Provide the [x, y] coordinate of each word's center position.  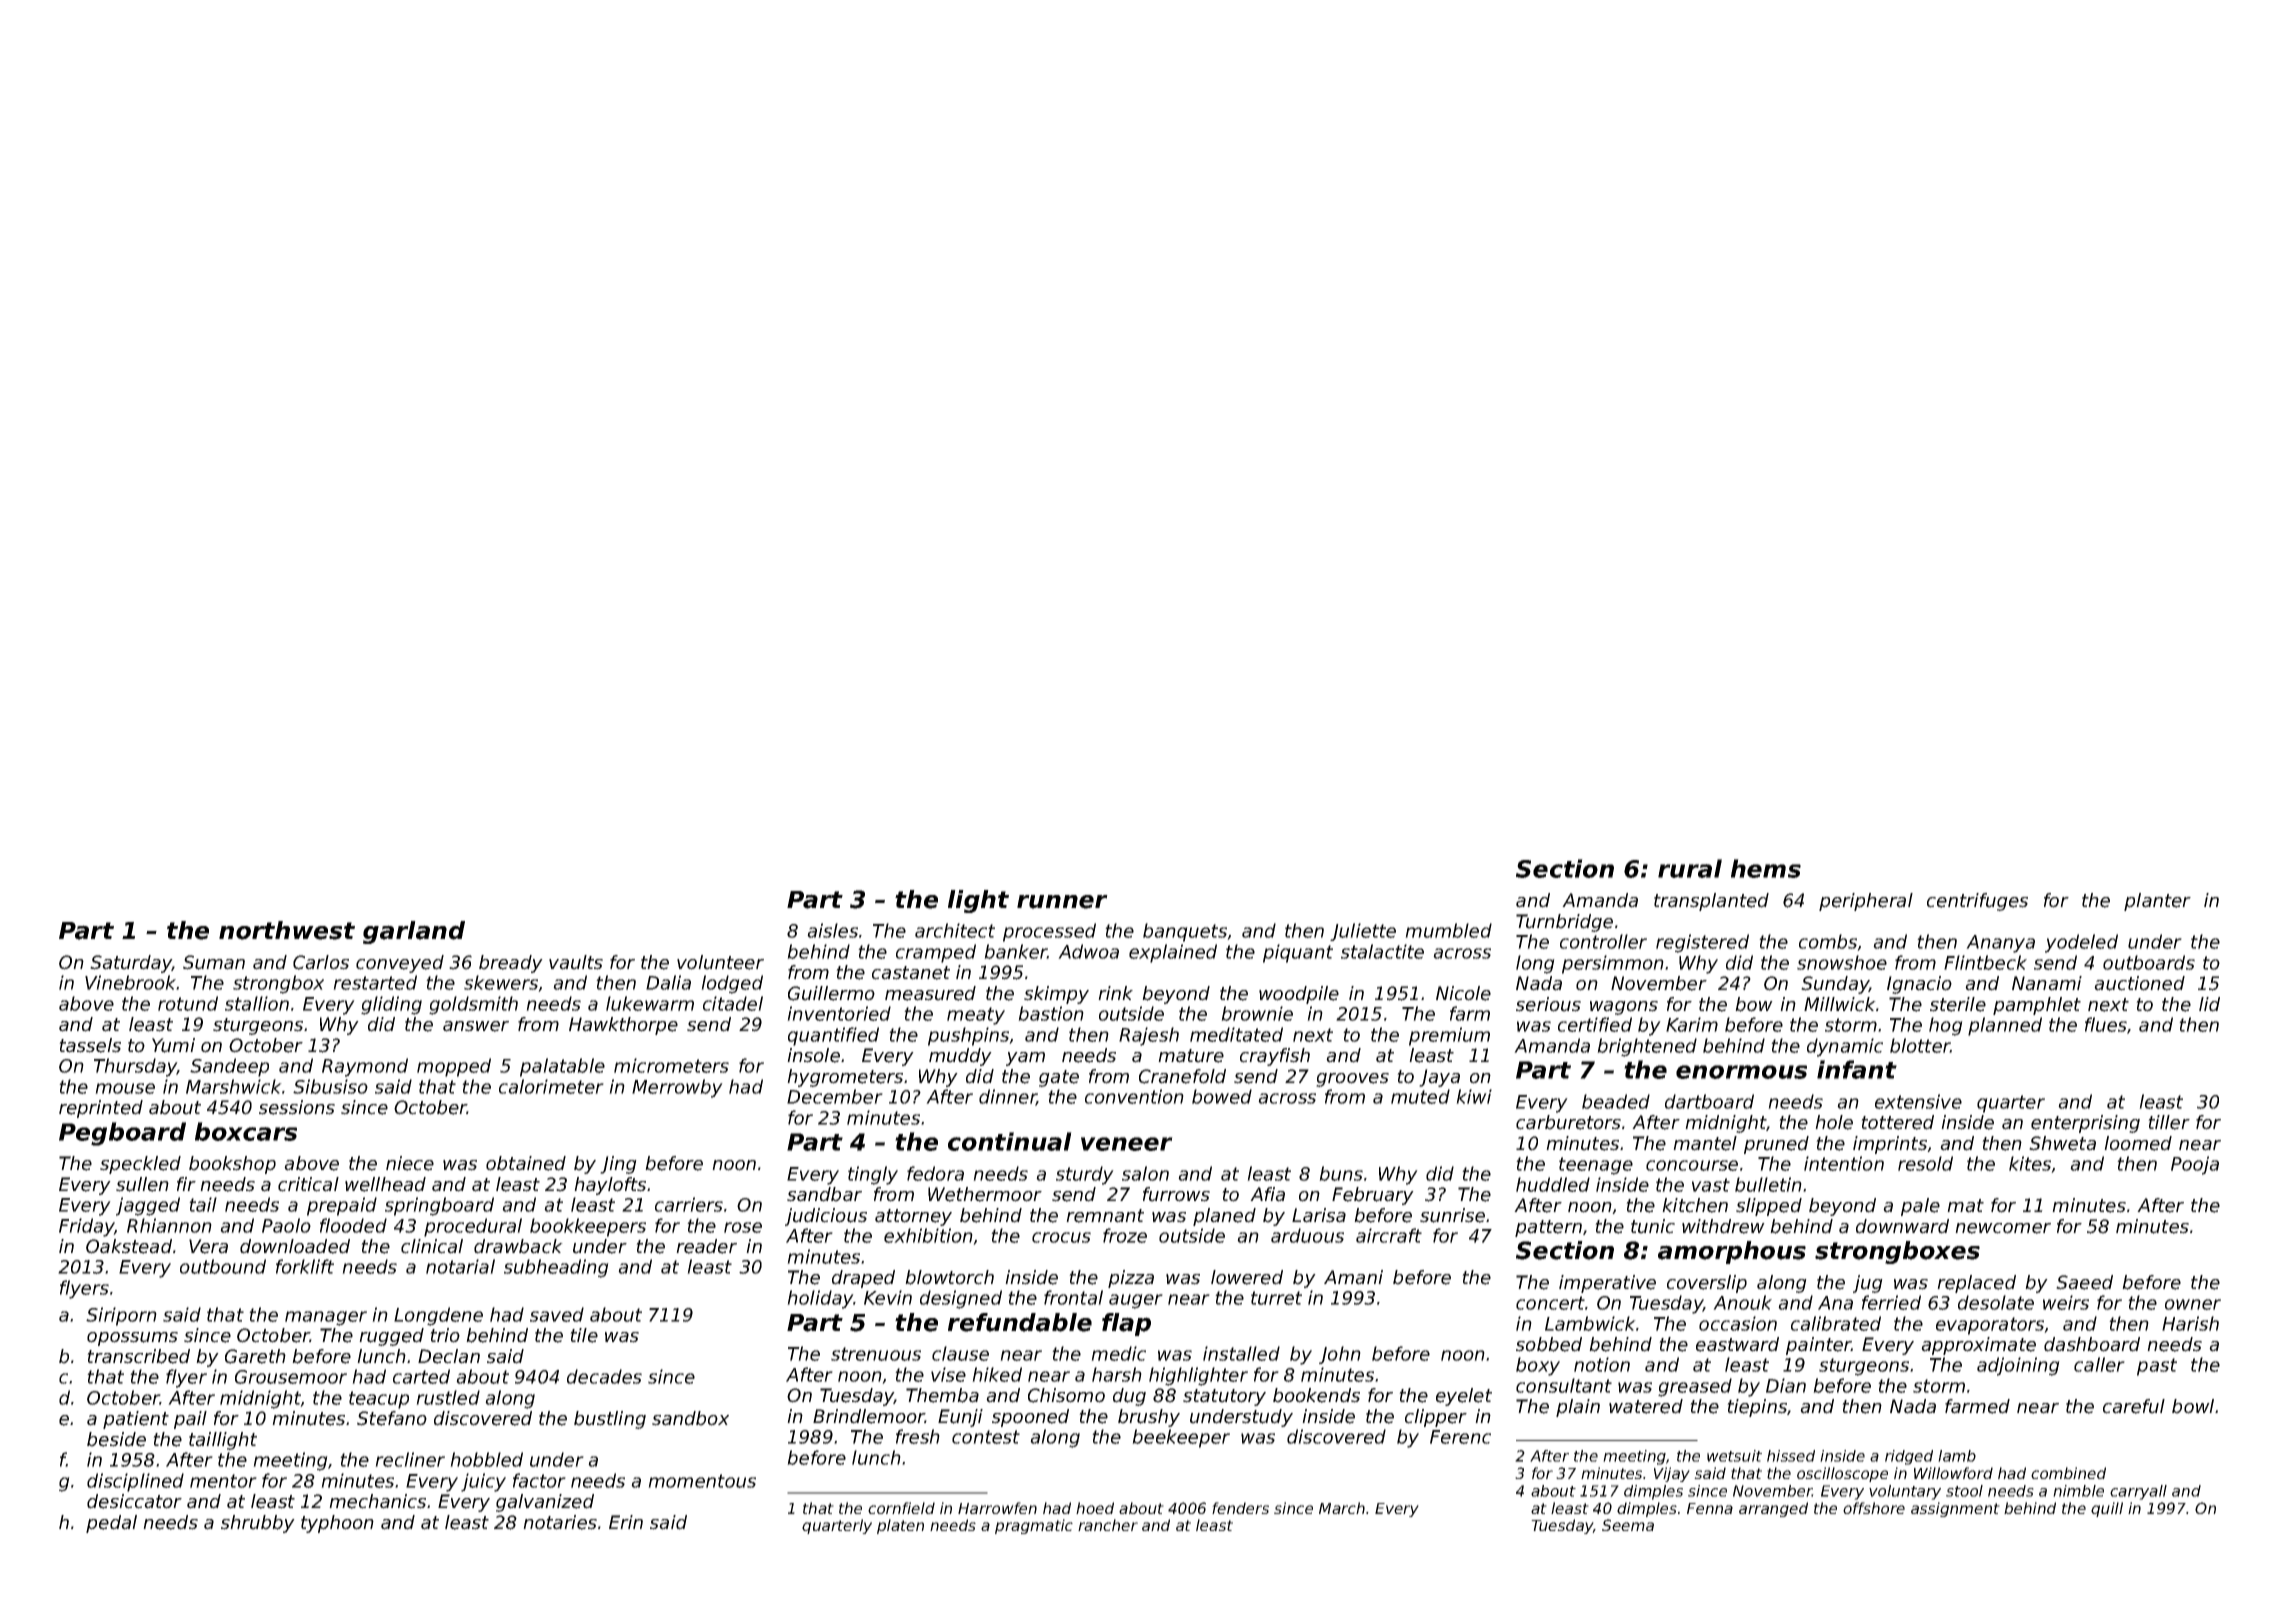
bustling [610, 1420]
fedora [935, 1173]
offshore [1874, 1508]
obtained [526, 1163]
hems [1766, 868]
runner [1062, 902]
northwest [287, 930]
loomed [2138, 1143]
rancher [1108, 1525]
